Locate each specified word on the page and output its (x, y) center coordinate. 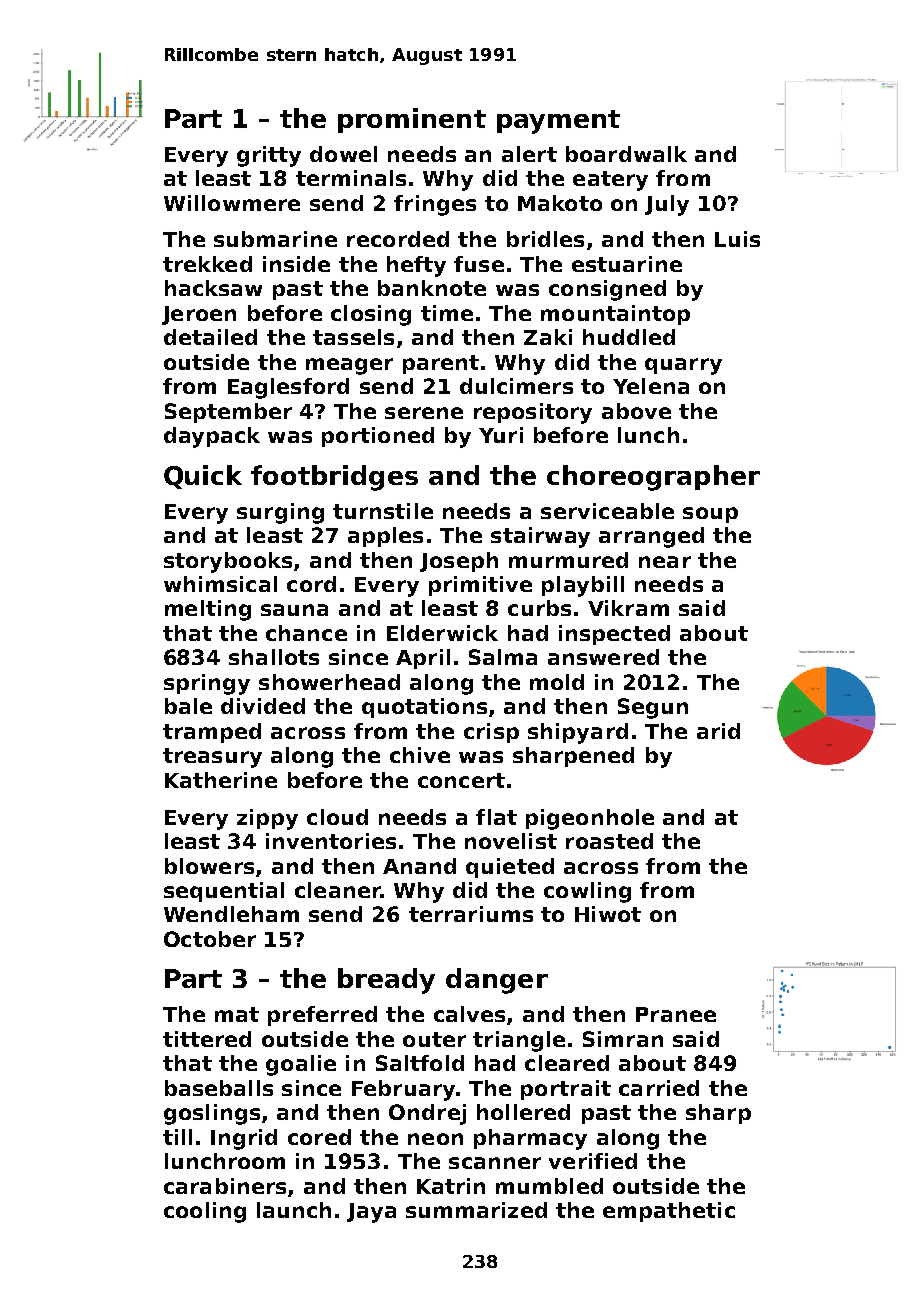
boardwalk (626, 154)
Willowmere (232, 203)
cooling (205, 1212)
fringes (435, 205)
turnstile (383, 511)
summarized (476, 1210)
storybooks (228, 562)
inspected (614, 635)
